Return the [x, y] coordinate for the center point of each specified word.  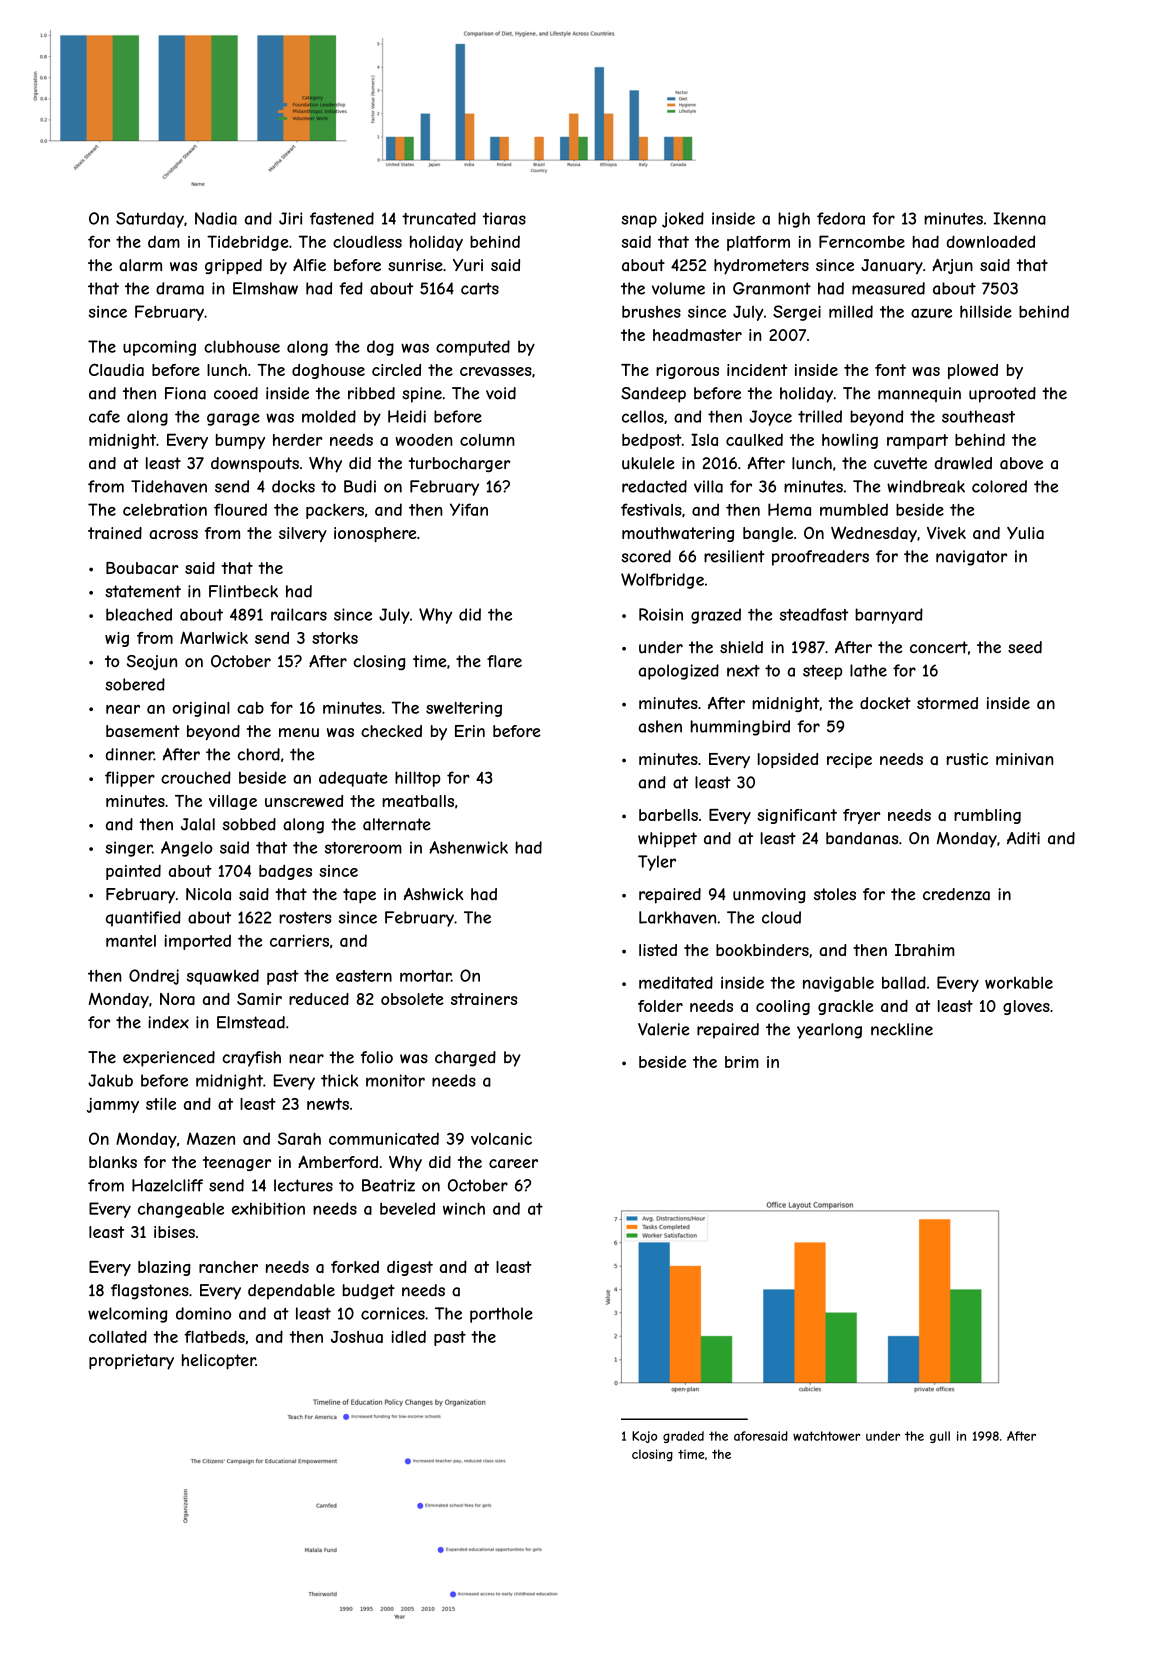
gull [940, 1437]
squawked [223, 977]
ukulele [648, 463]
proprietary [131, 1362]
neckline [902, 1029]
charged [465, 1059]
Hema [789, 509]
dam [164, 242]
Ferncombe [862, 241]
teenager [237, 1163]
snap [639, 221]
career [513, 1163]
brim [742, 1062]
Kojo [644, 1437]
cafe [104, 416]
